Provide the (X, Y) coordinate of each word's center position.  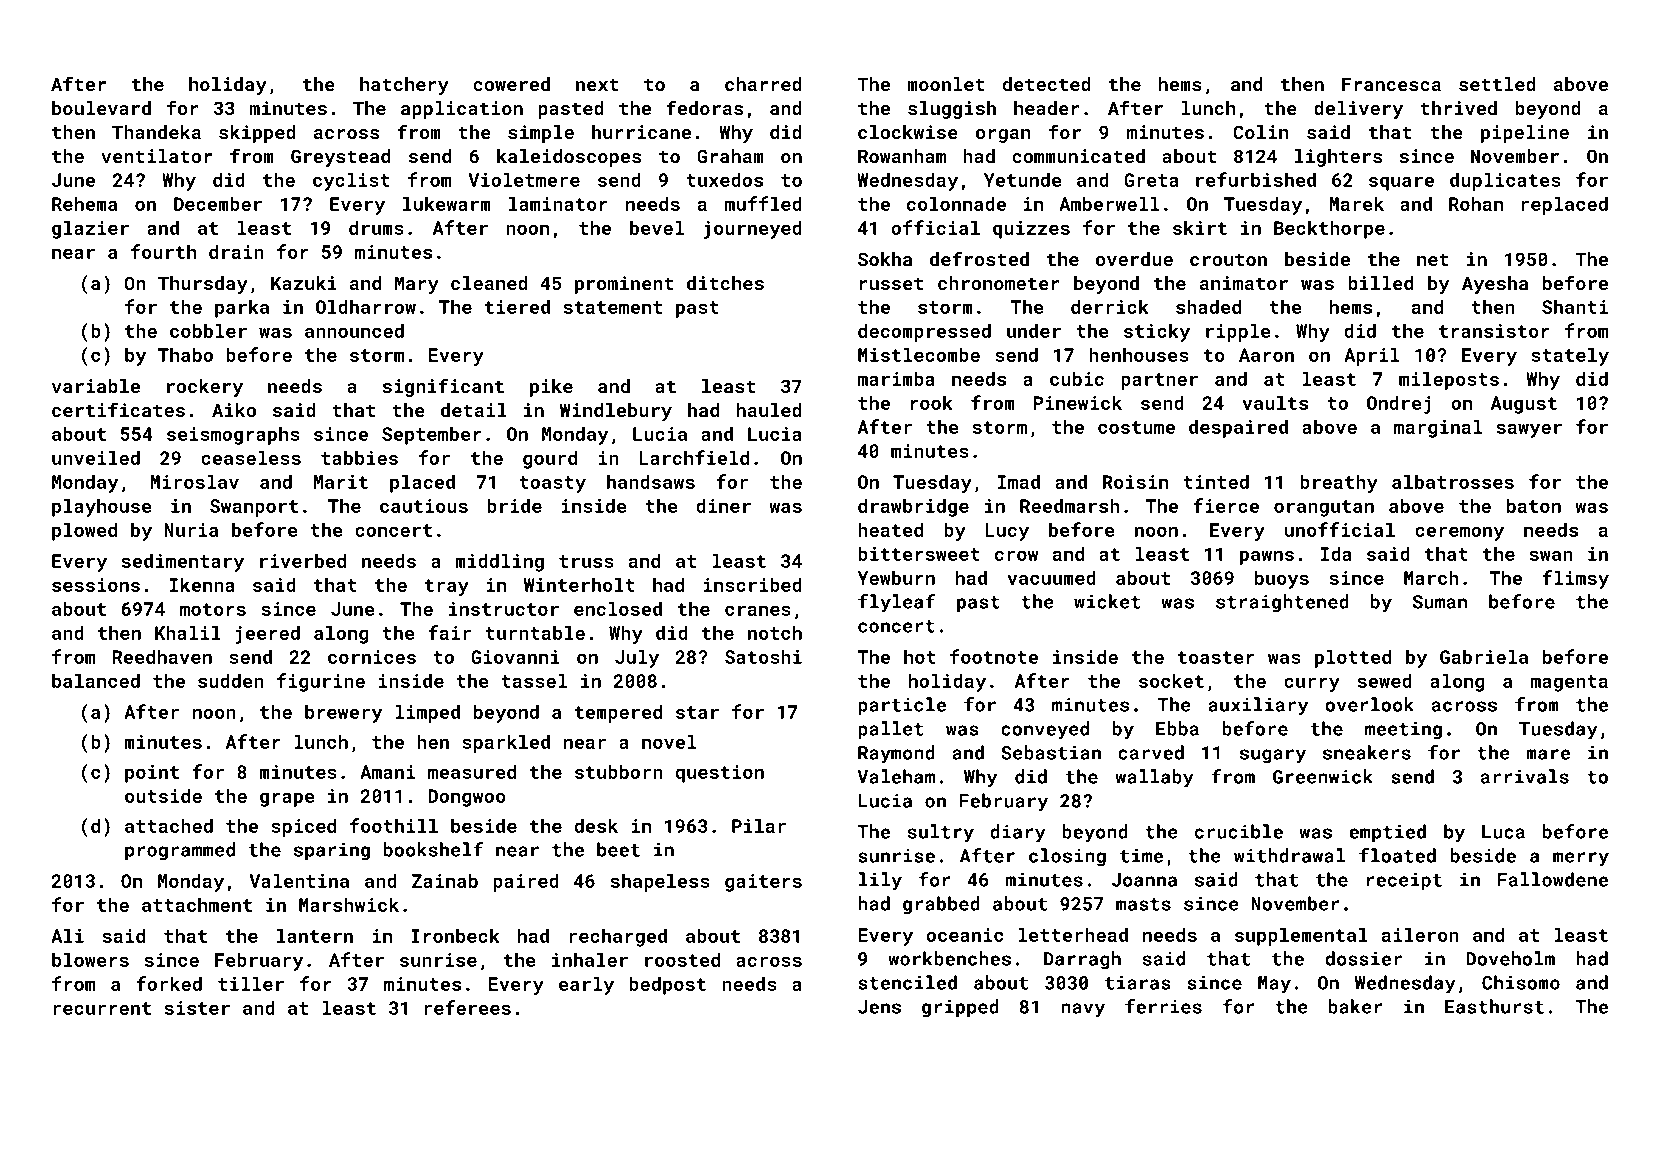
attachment (197, 904)
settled (1497, 84)
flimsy (1575, 579)
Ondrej (1399, 404)
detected (1047, 84)
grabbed (941, 905)
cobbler (208, 330)
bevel (657, 227)
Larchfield (694, 457)
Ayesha (1495, 285)
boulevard (101, 108)
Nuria (191, 530)
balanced (96, 680)
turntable (535, 632)
